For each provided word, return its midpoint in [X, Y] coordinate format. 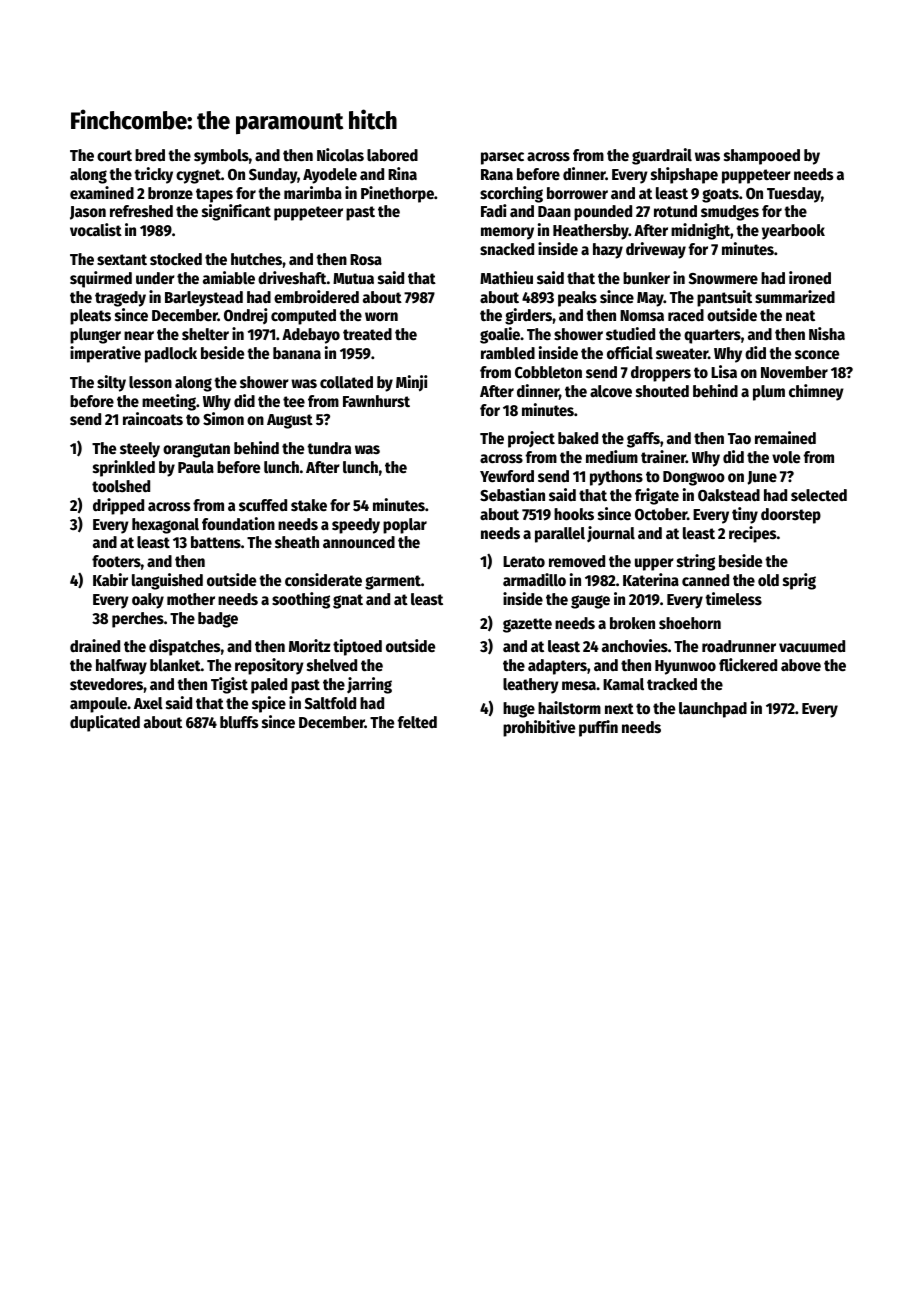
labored [392, 155]
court [114, 156]
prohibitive [539, 728]
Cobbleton [548, 372]
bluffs [239, 722]
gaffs [643, 440]
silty [111, 383]
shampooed [762, 157]
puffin [598, 728]
